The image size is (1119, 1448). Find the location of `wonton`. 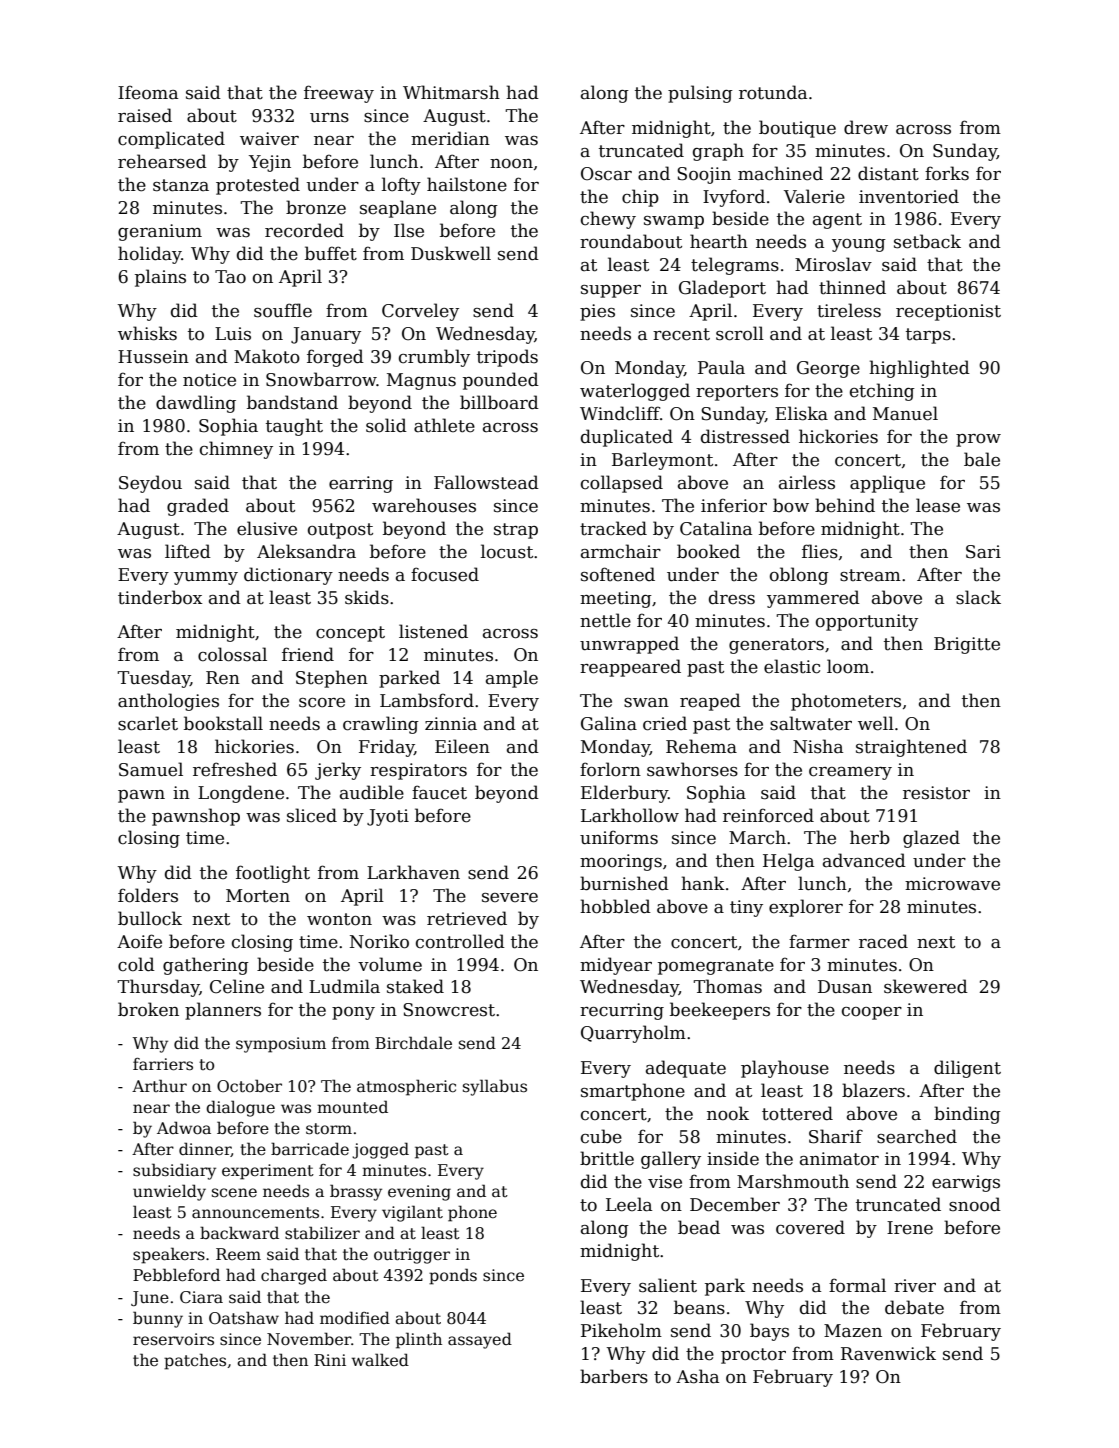

wonton is located at coordinates (339, 919).
